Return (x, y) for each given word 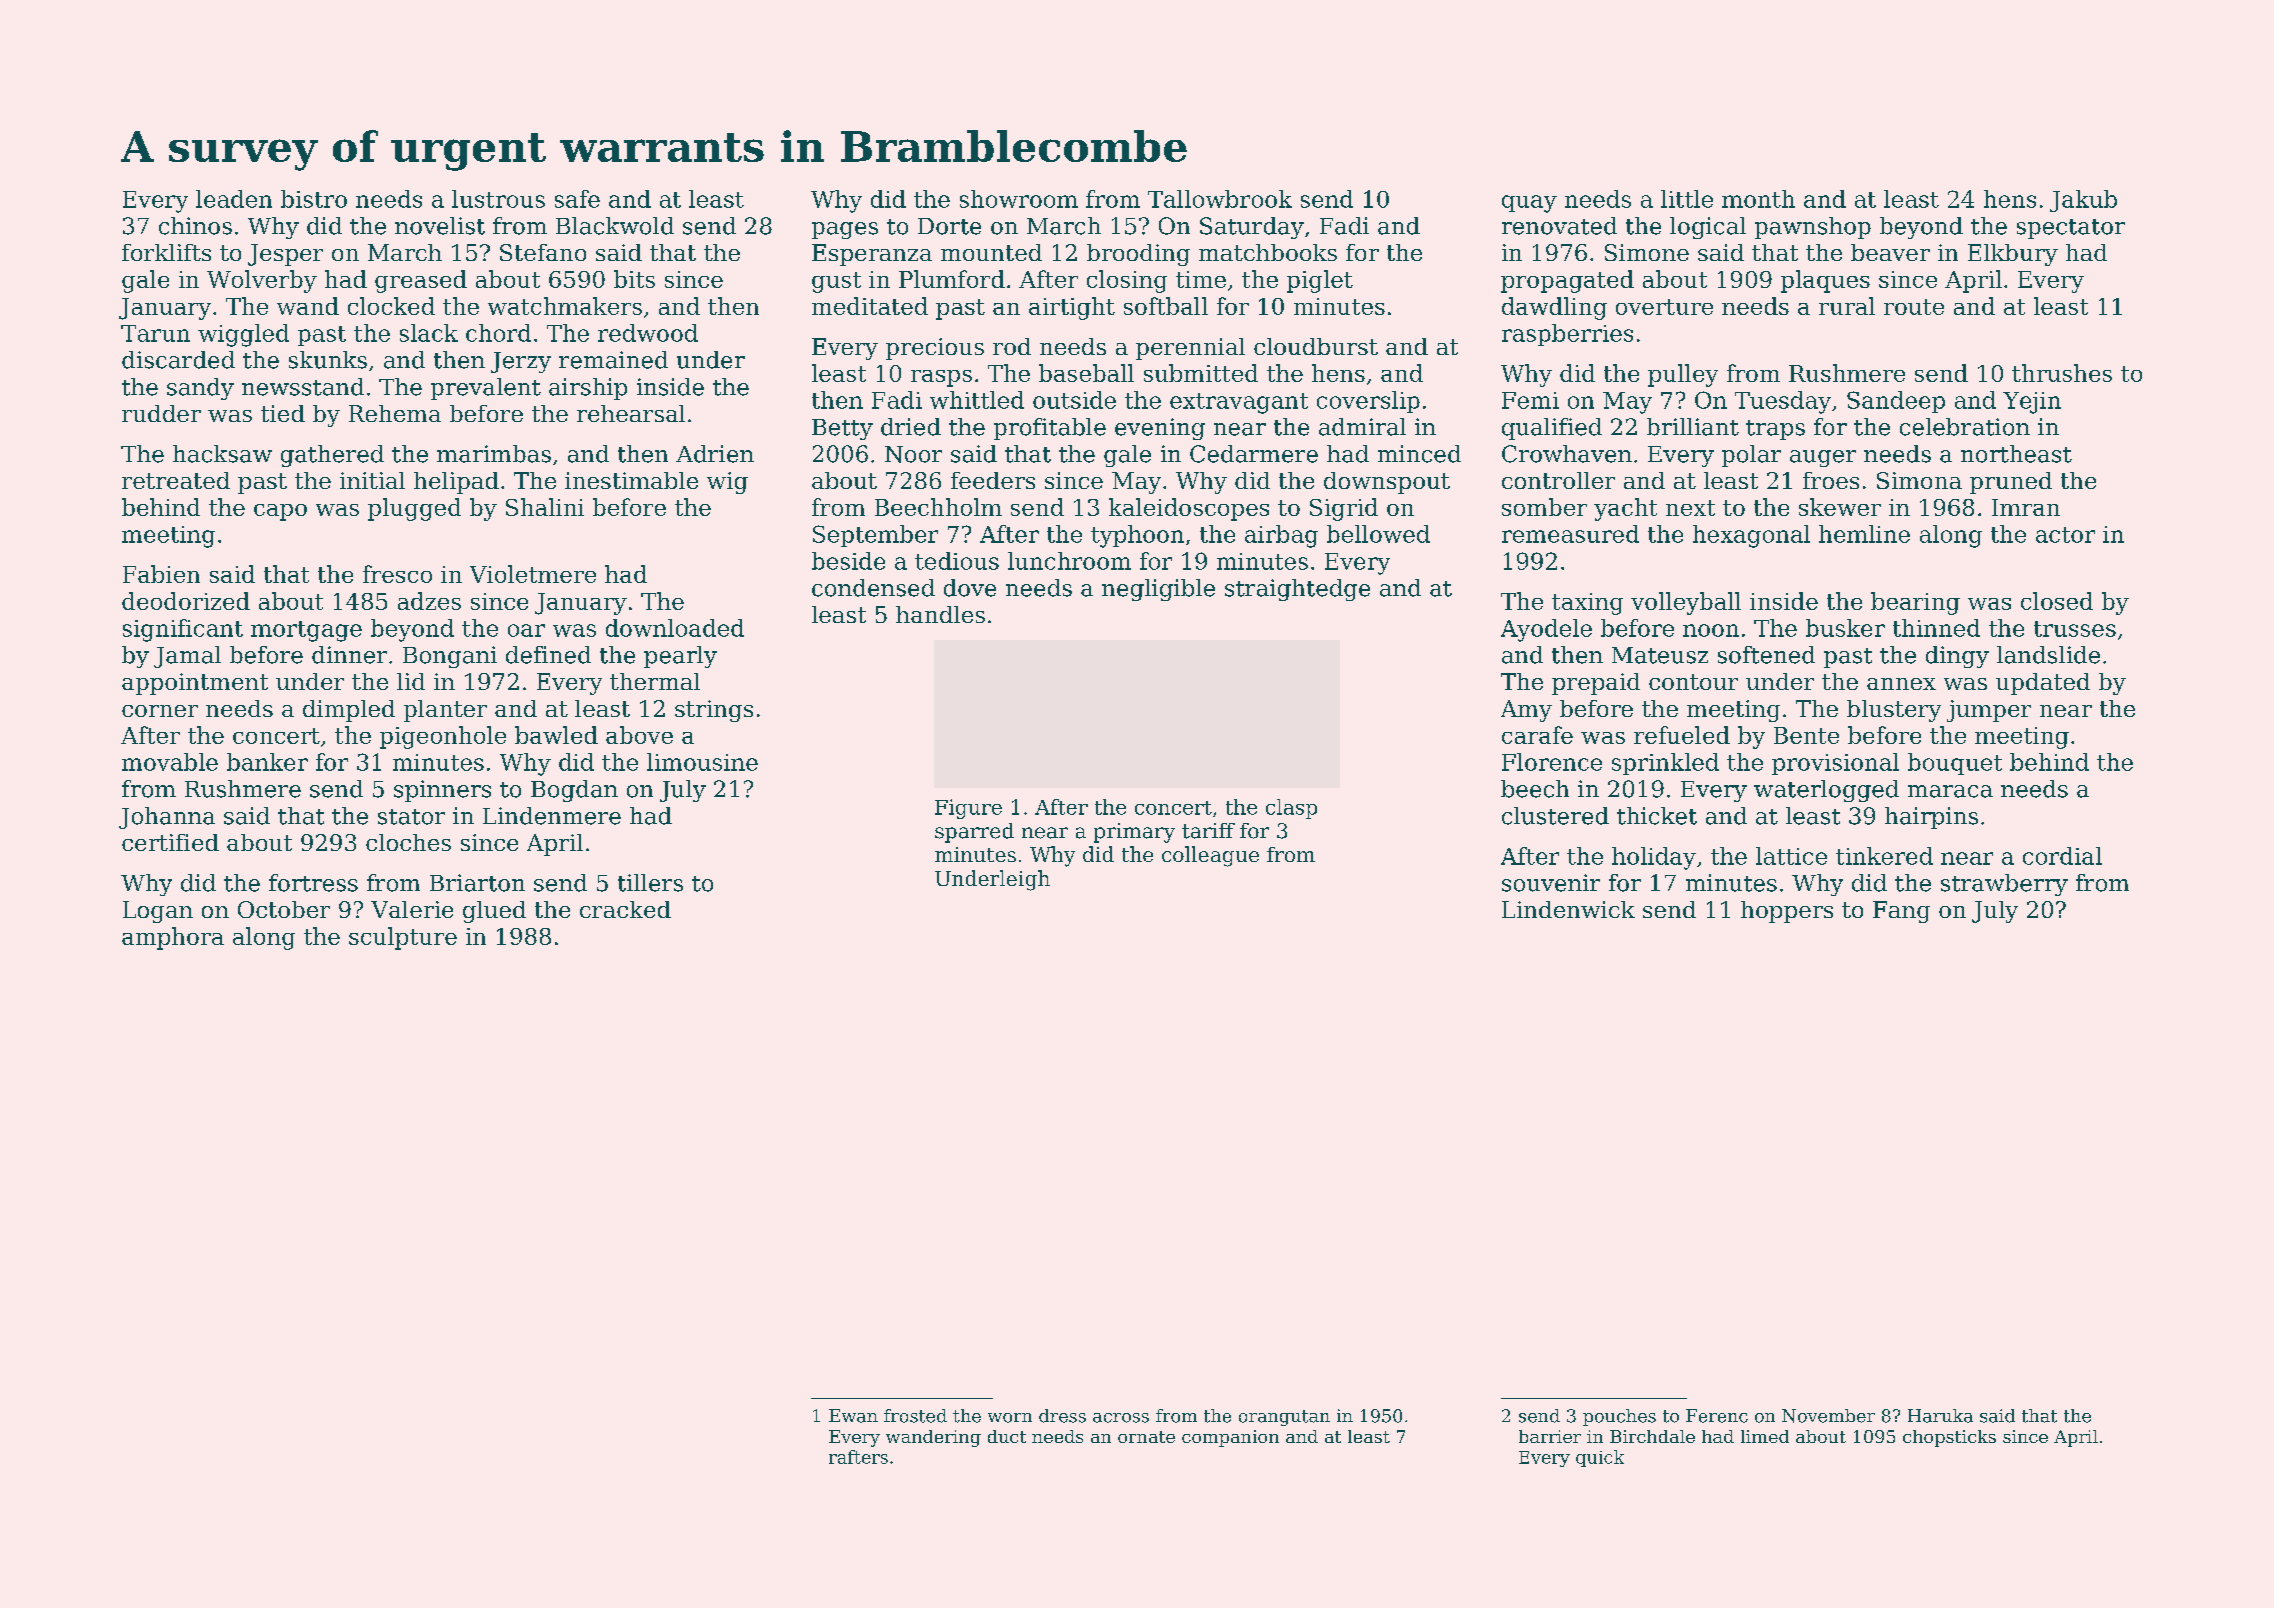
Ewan (853, 1416)
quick (1600, 1458)
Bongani (450, 657)
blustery (1894, 711)
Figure (968, 809)
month (1758, 199)
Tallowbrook (1220, 199)
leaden (234, 199)
